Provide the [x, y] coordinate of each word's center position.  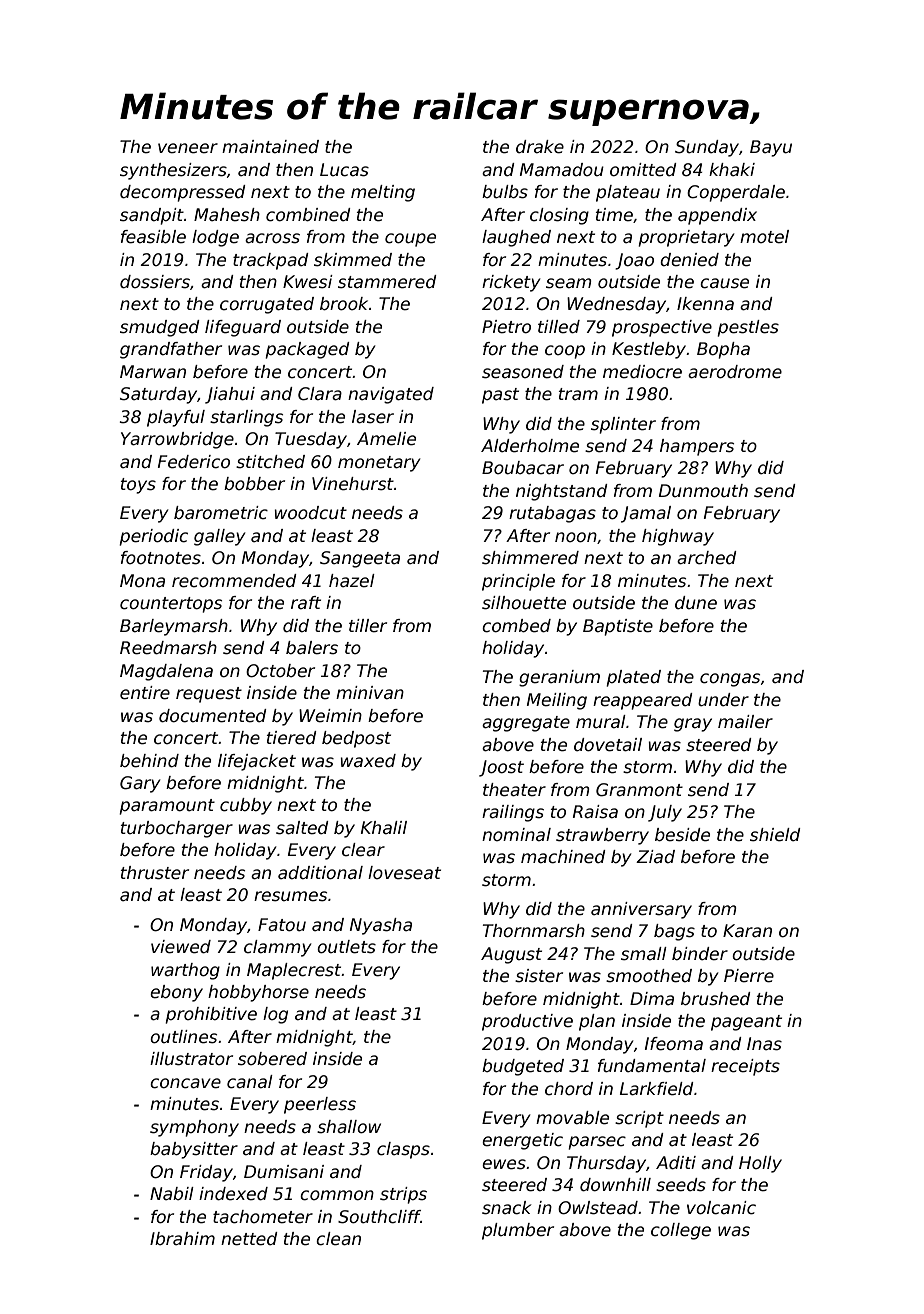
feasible [153, 237]
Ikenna [705, 304]
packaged [307, 350]
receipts [745, 1067]
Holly [760, 1164]
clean [338, 1239]
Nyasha [381, 926]
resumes [290, 896]
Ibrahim [182, 1238]
